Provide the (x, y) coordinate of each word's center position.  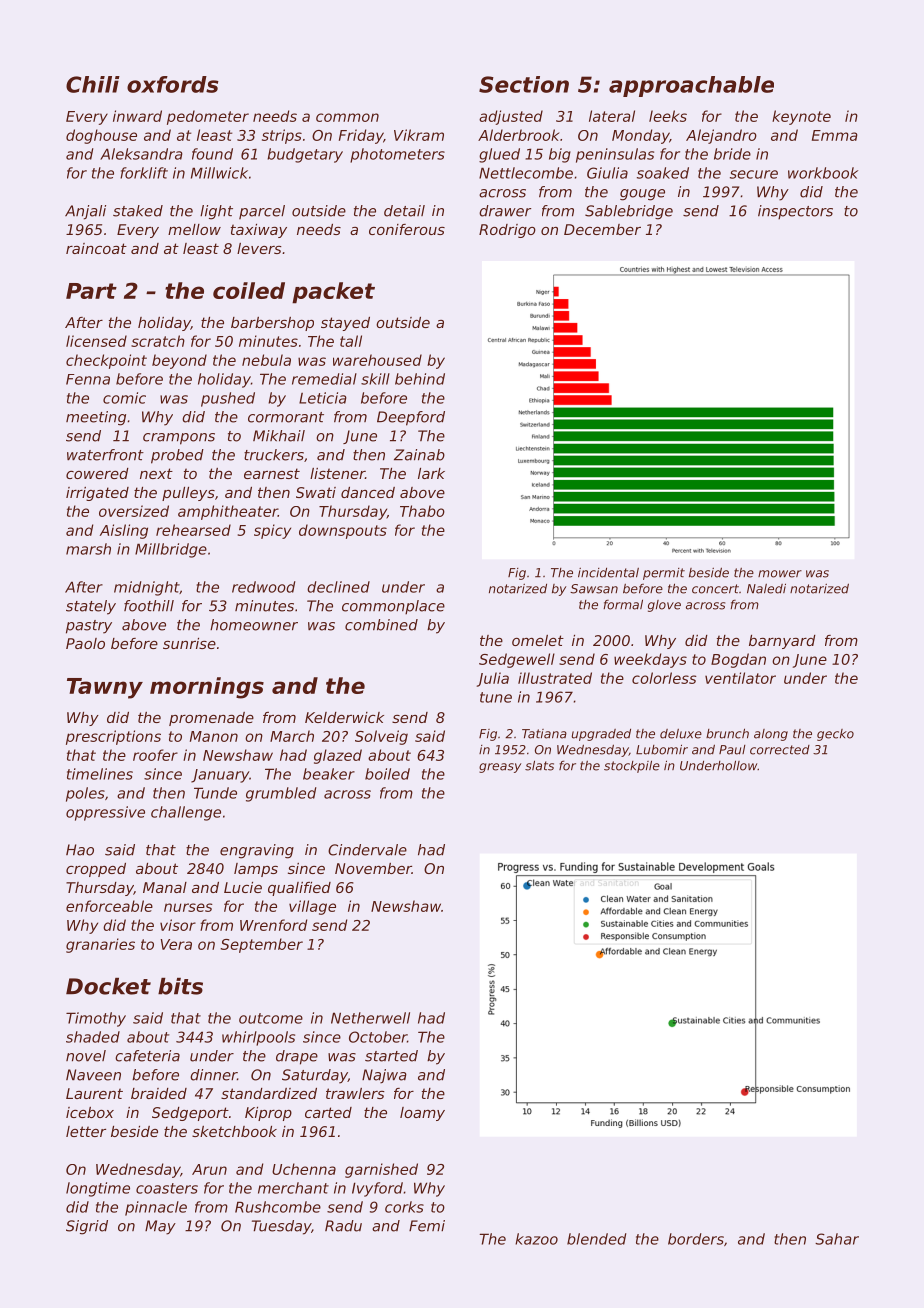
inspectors (795, 212)
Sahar (837, 1239)
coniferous (407, 229)
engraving (257, 851)
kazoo (536, 1239)
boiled (387, 774)
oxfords (173, 84)
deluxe (681, 734)
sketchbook (234, 1131)
